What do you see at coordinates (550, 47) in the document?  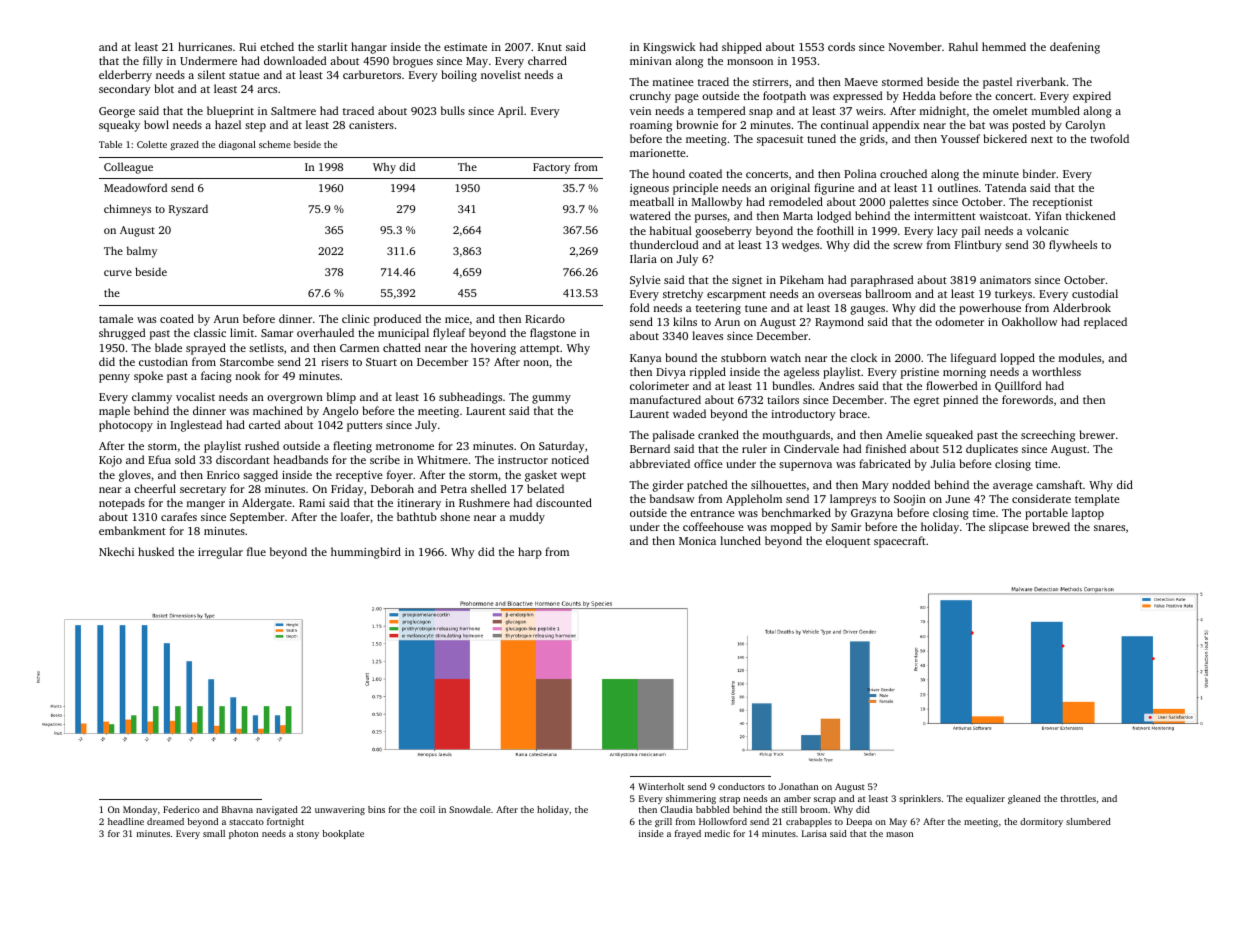 I see `Knut` at bounding box center [550, 47].
